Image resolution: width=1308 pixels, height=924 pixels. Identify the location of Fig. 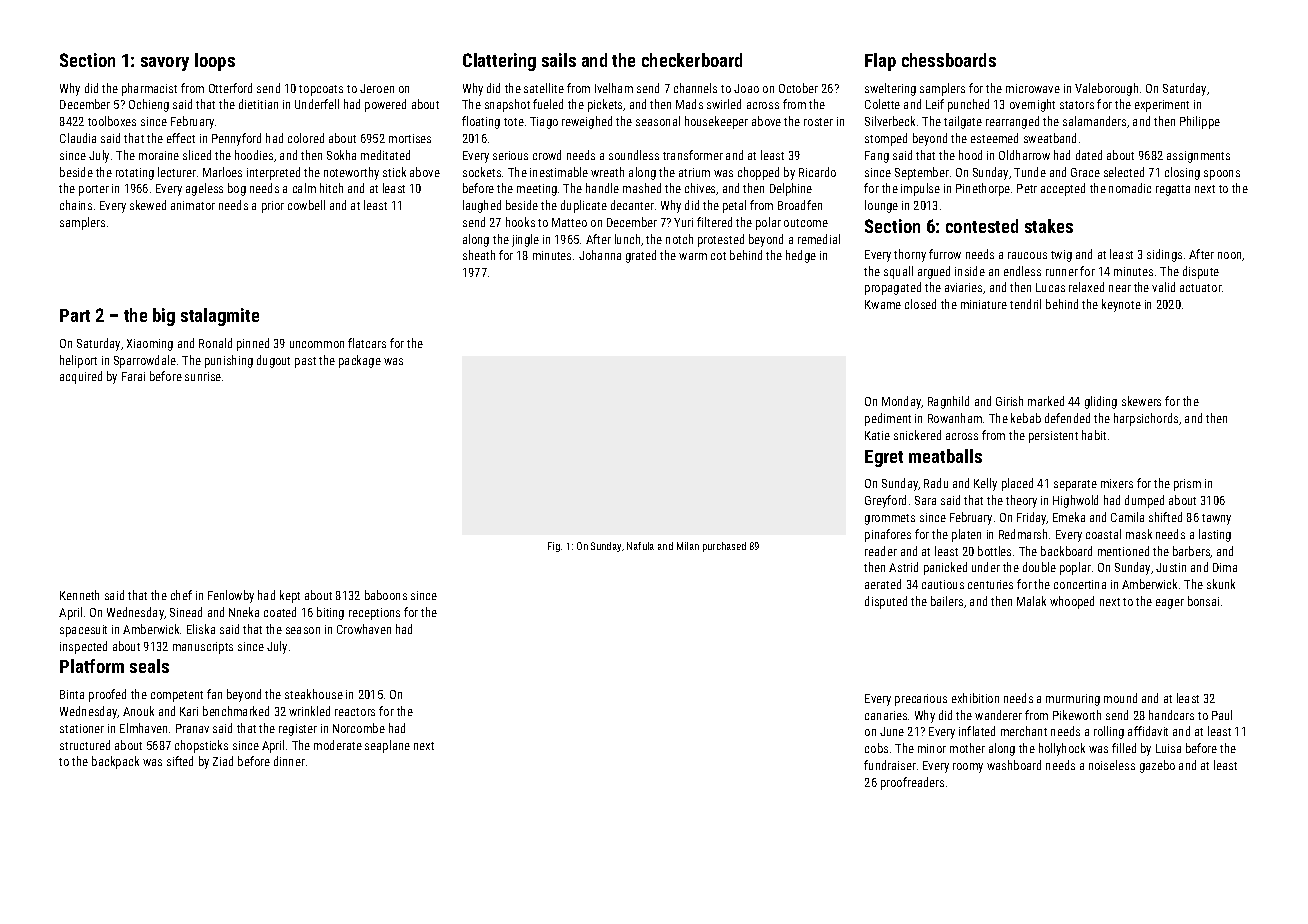
(554, 547).
